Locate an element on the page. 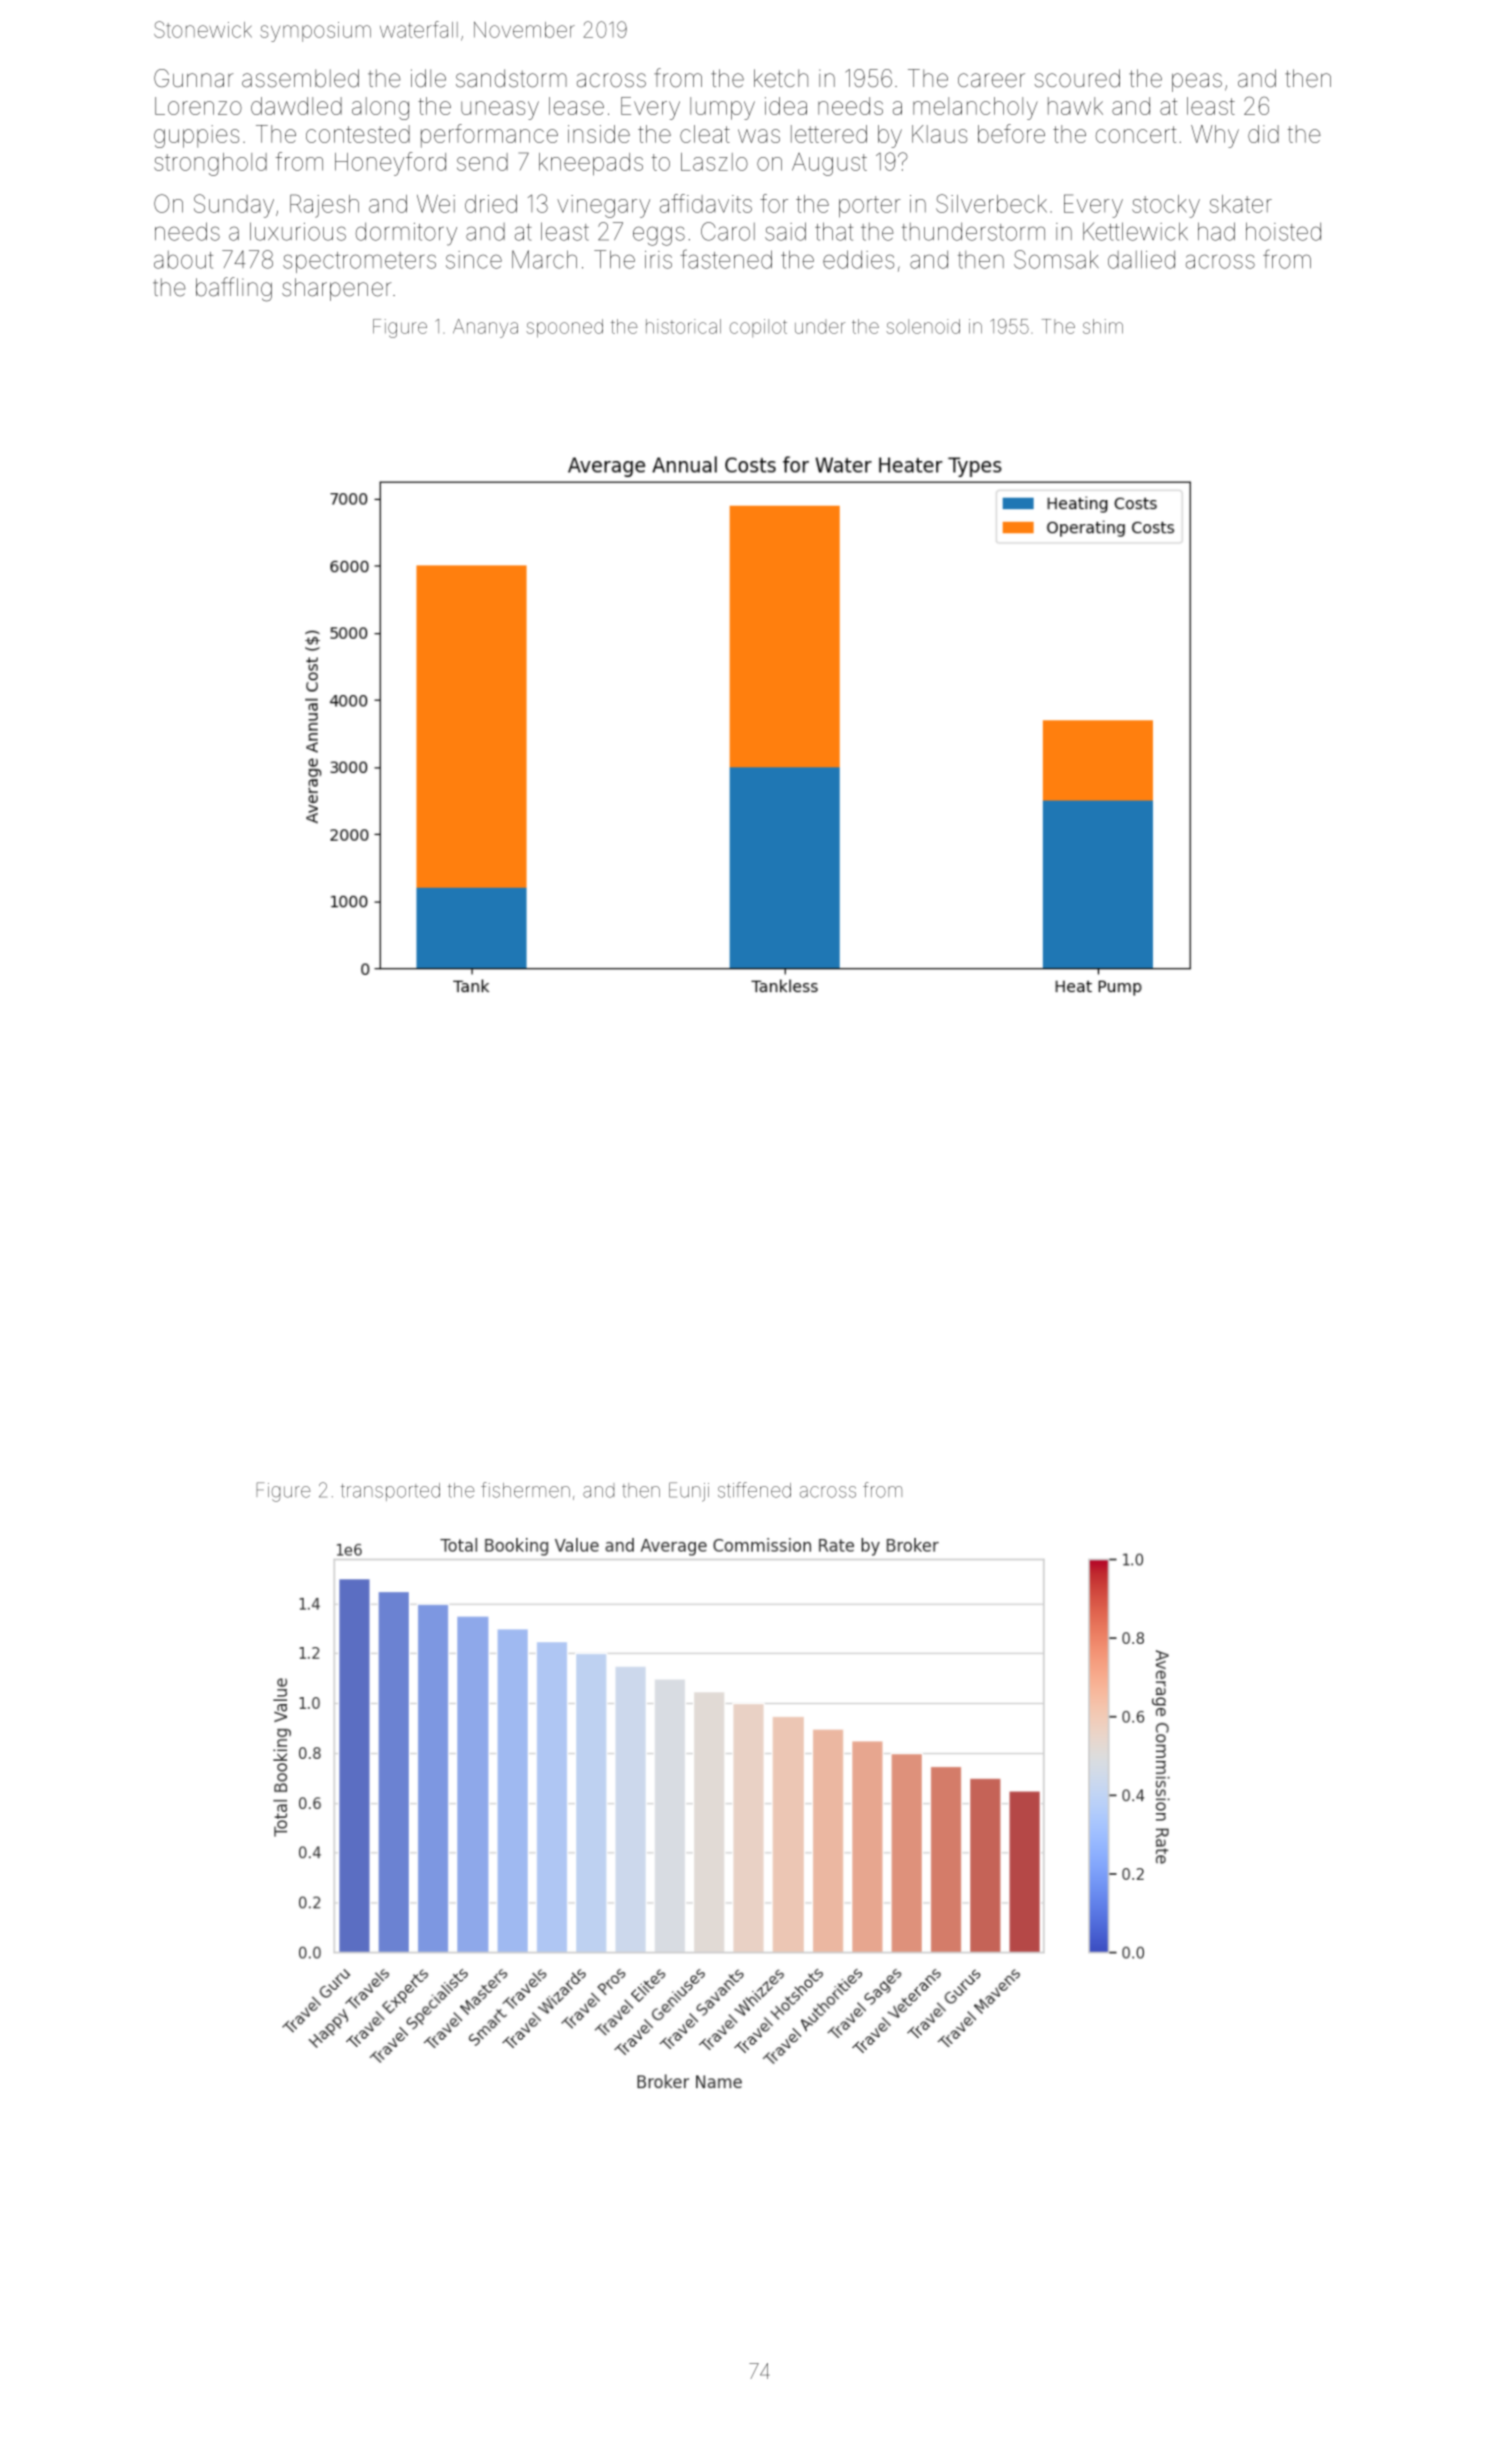 The height and width of the image is (2464, 1496). dormitory is located at coordinates (406, 234).
